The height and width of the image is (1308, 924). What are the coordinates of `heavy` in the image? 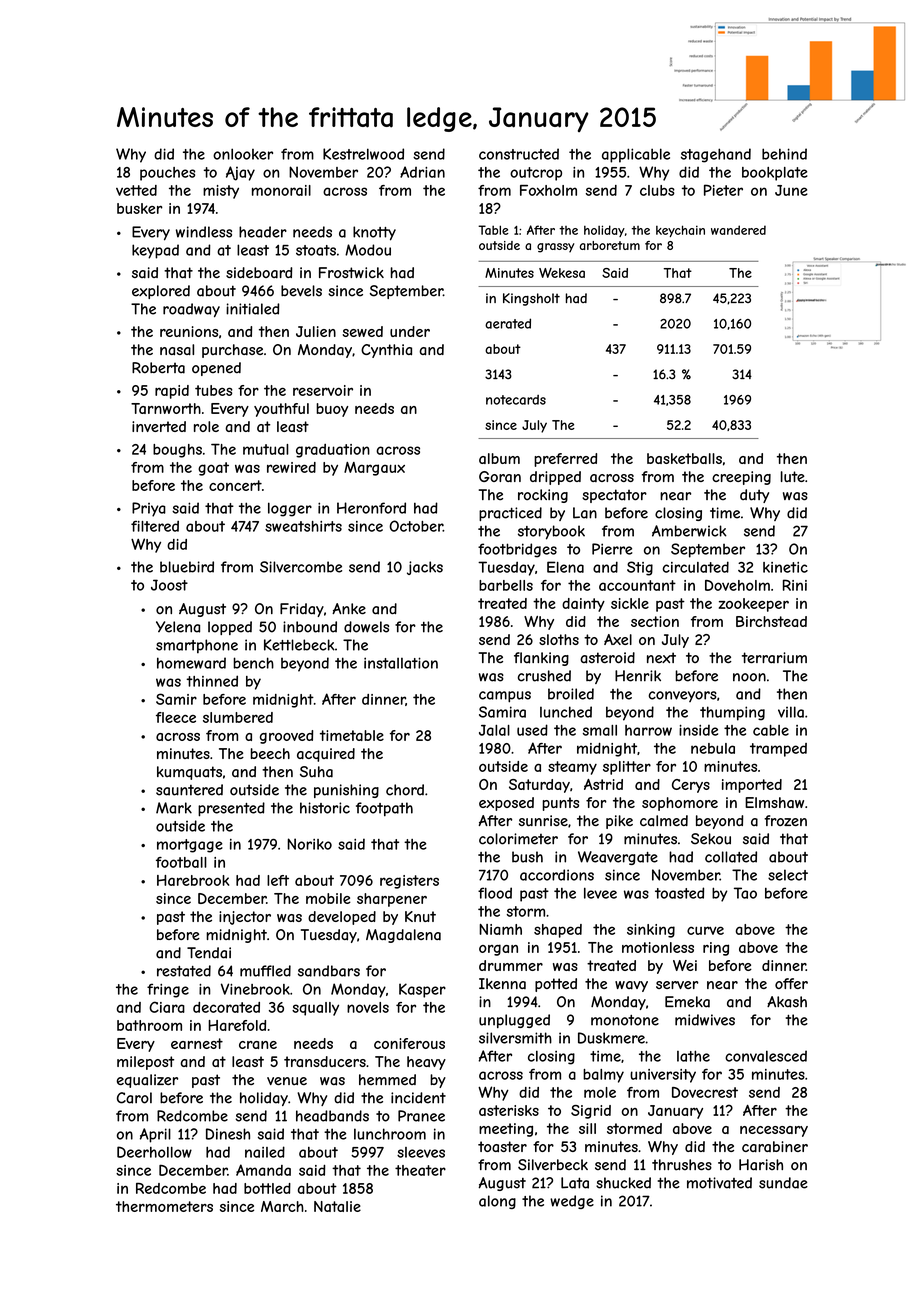 It's located at (426, 1063).
